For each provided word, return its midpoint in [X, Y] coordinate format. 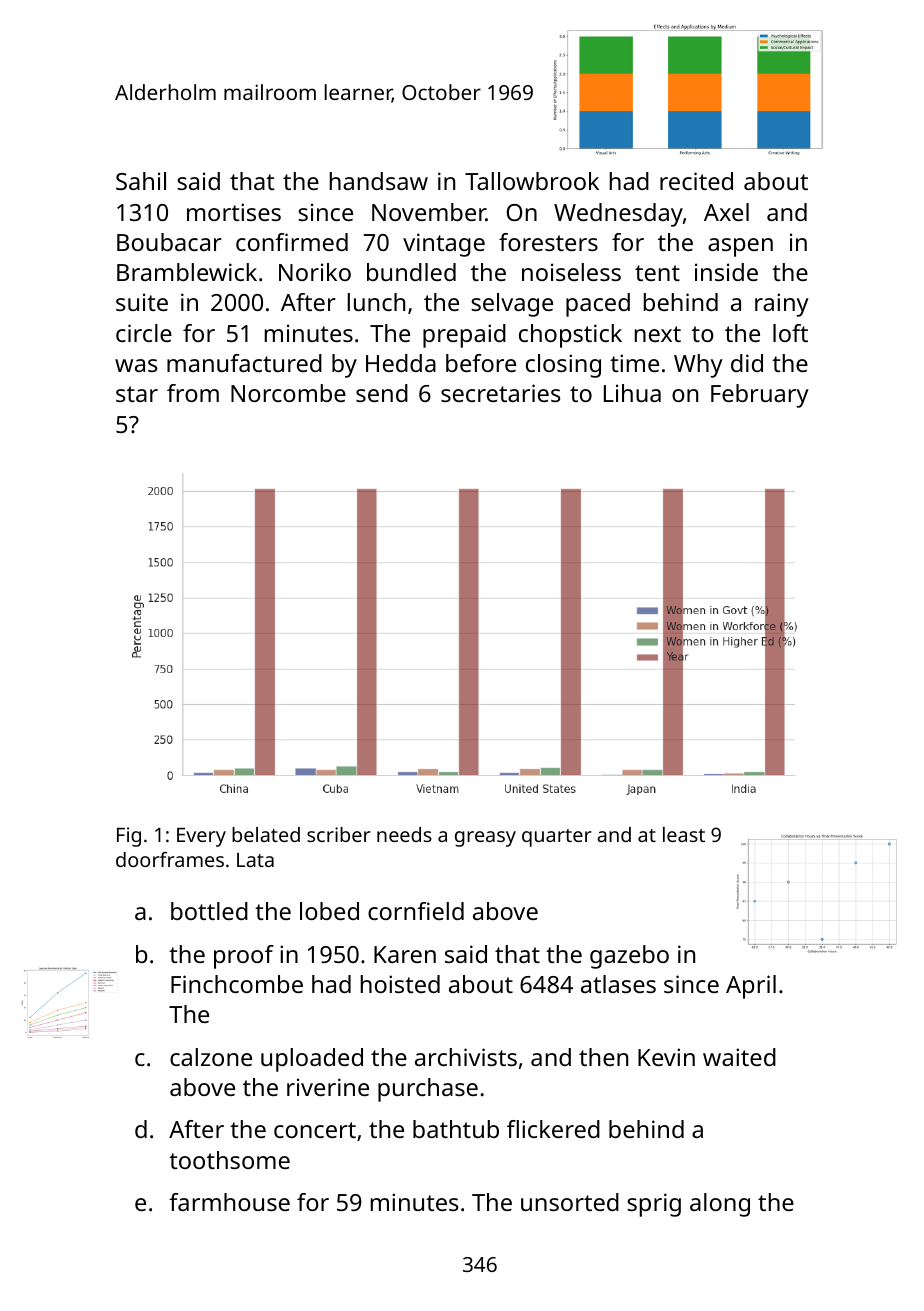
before [481, 363]
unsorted [570, 1202]
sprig [654, 1205]
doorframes [170, 859]
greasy [485, 839]
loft [790, 333]
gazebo [629, 957]
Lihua [632, 393]
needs [404, 834]
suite [142, 302]
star [137, 394]
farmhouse [229, 1202]
